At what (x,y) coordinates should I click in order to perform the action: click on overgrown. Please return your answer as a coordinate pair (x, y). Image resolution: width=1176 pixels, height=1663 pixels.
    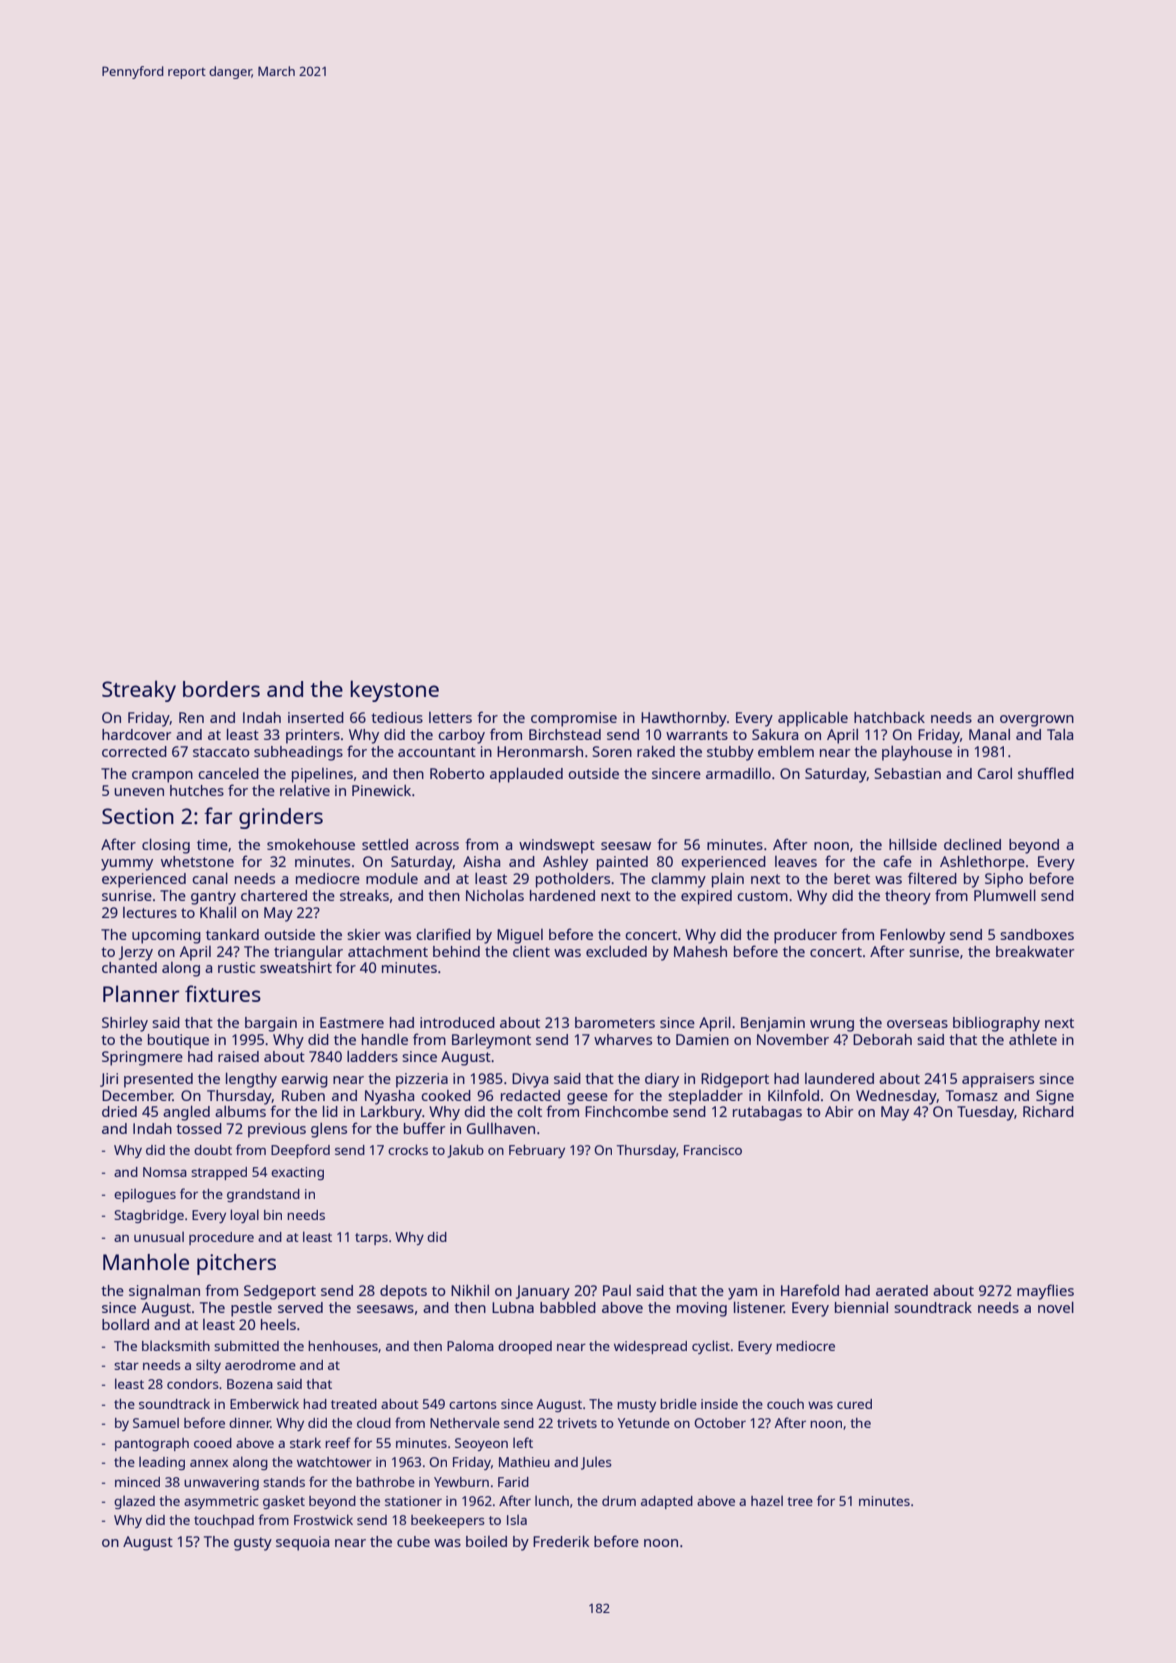
    Looking at the image, I should click on (1037, 721).
